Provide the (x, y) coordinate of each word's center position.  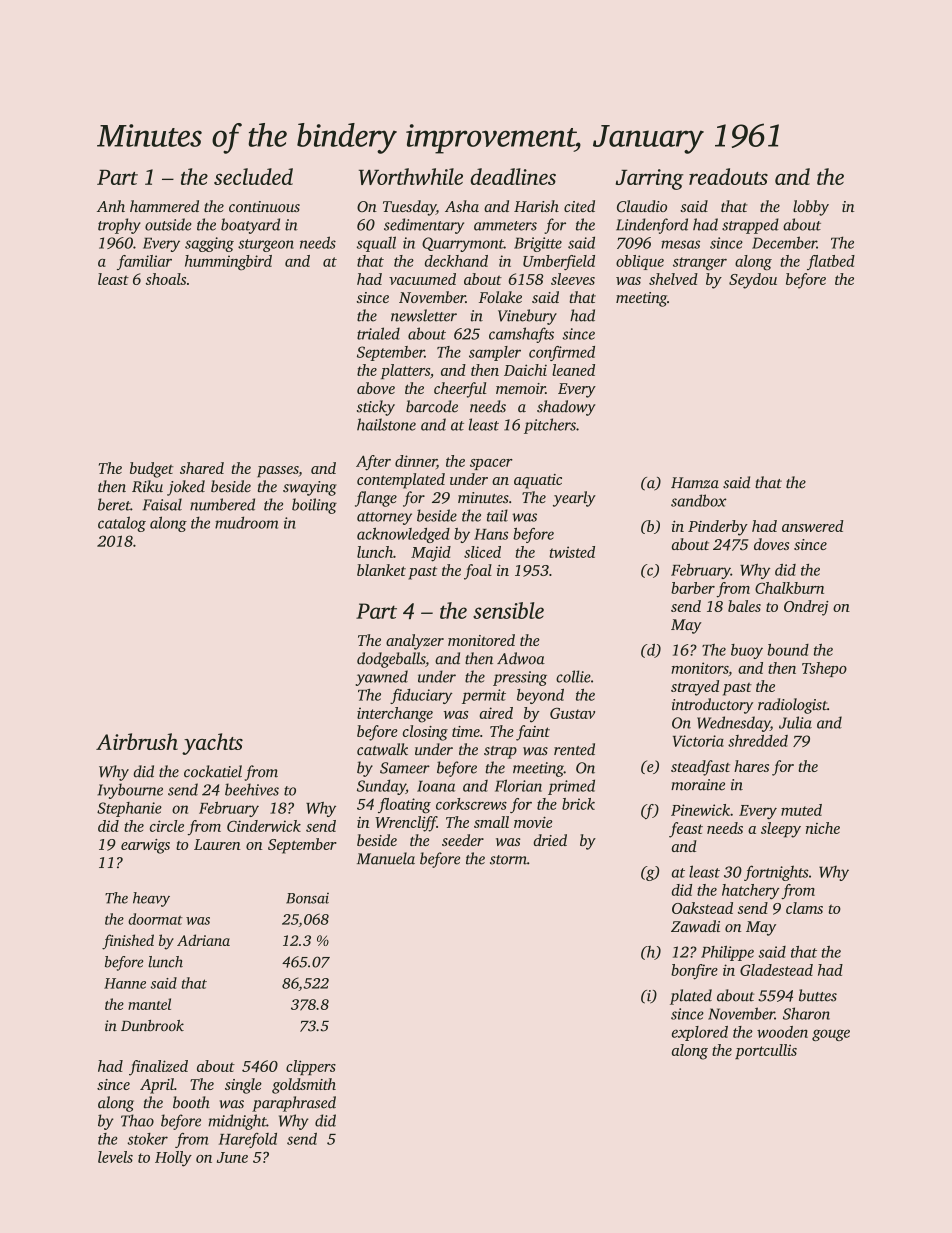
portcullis (766, 1051)
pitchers (550, 426)
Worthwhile (411, 176)
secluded (253, 176)
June (232, 1157)
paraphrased (294, 1104)
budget (152, 470)
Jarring (650, 179)
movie (533, 822)
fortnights (776, 873)
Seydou (753, 281)
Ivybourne (130, 791)
